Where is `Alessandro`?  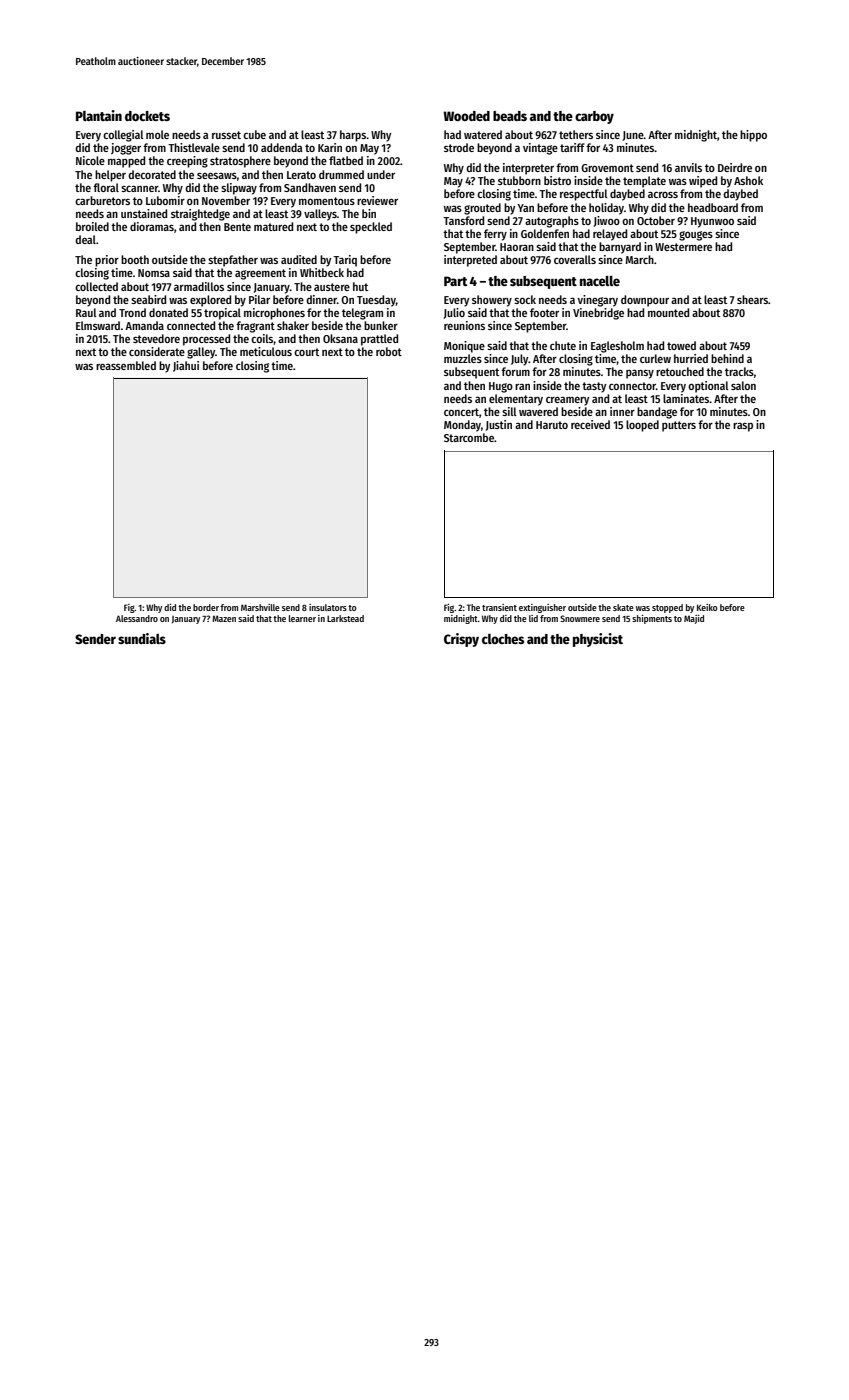 Alessandro is located at coordinates (137, 618).
